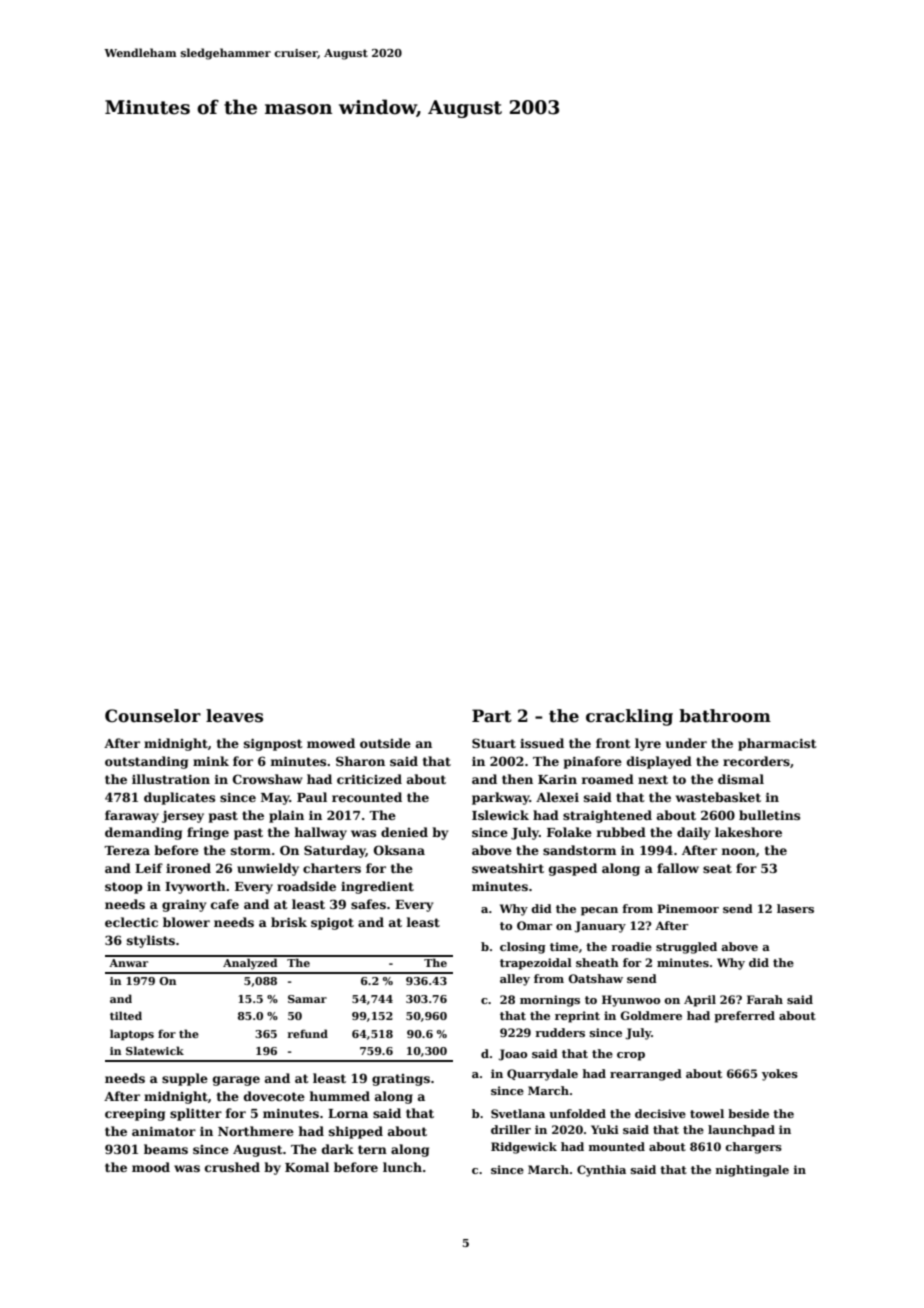  I want to click on splitter, so click(196, 1114).
